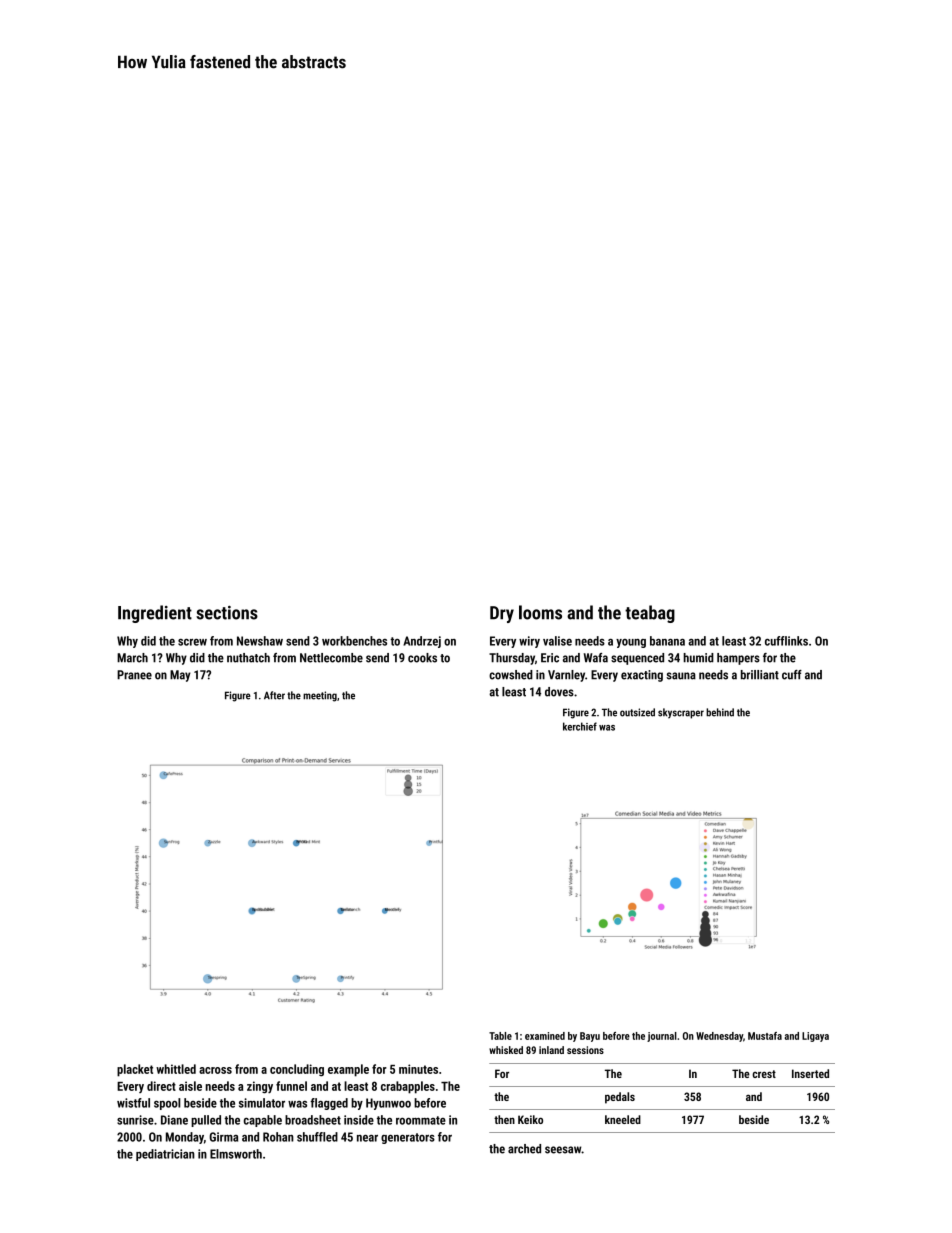 The image size is (952, 1233). What do you see at coordinates (506, 1050) in the page?
I see `whisked` at bounding box center [506, 1050].
